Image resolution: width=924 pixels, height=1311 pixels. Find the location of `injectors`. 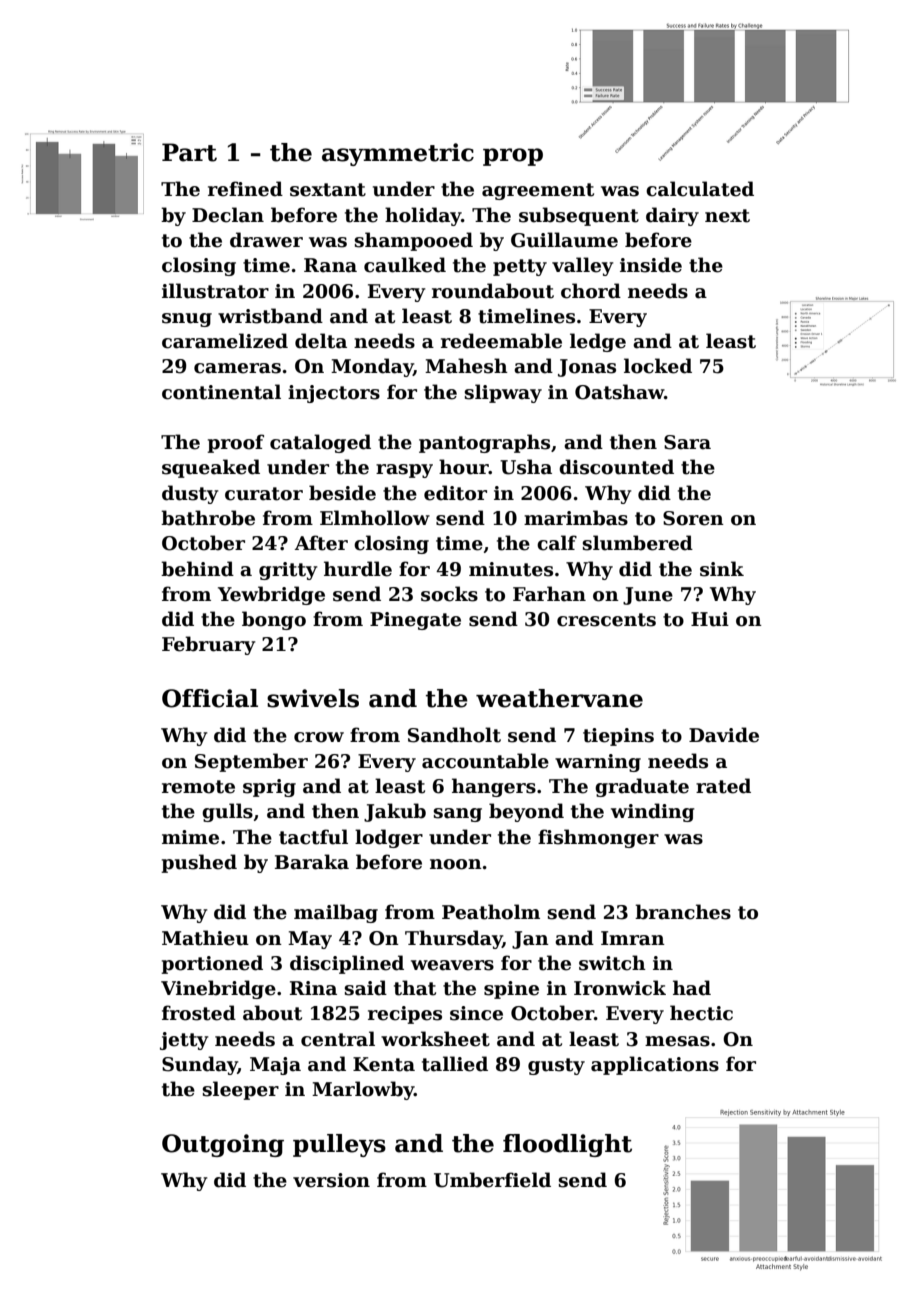

injectors is located at coordinates (334, 394).
